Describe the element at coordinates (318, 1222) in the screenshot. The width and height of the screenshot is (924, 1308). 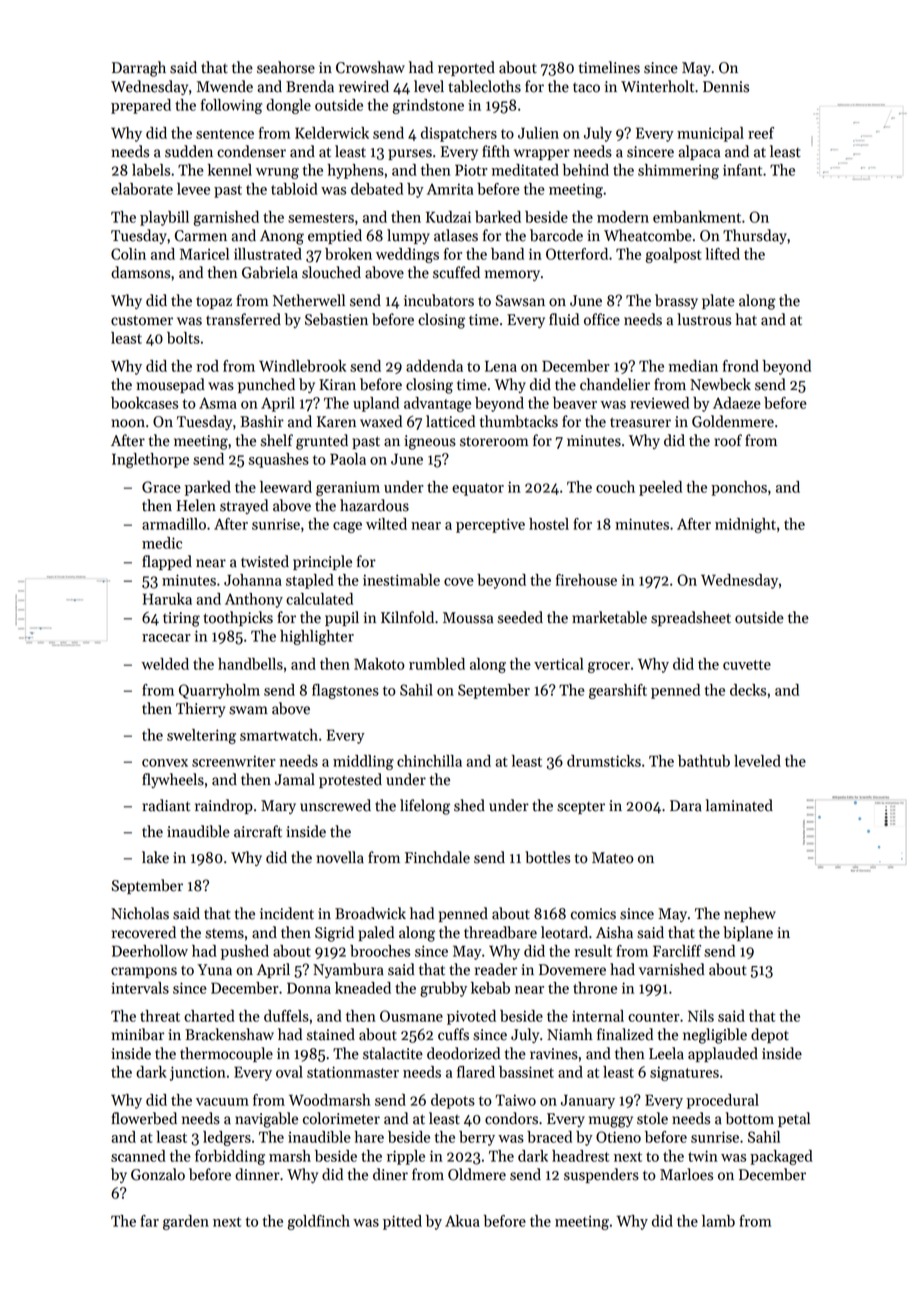
I see `goldfinch` at that location.
